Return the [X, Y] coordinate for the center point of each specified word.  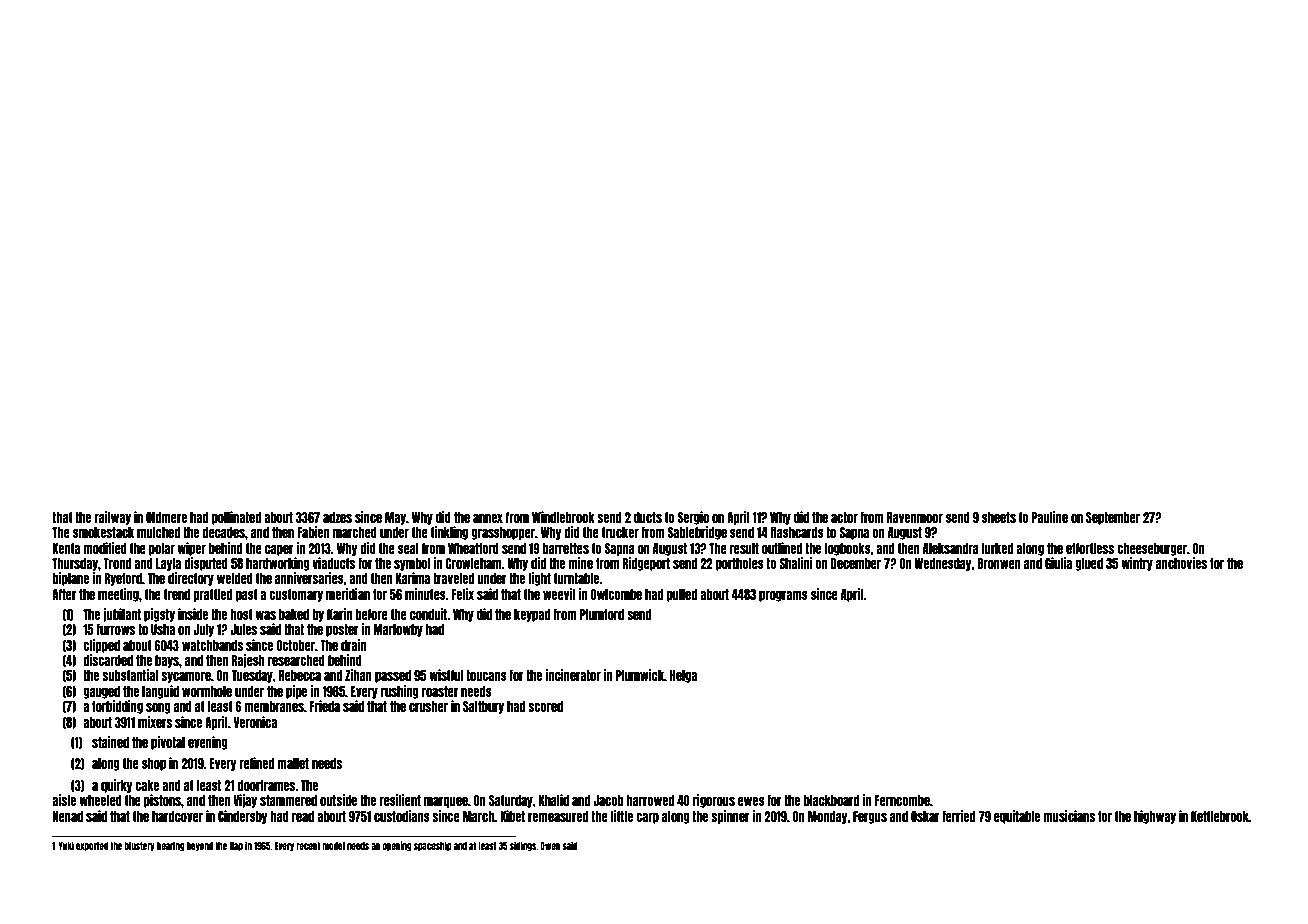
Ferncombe [902, 800]
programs [783, 596]
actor [844, 517]
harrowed [650, 800]
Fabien [313, 532]
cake [147, 785]
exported [92, 846]
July [203, 630]
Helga [683, 676]
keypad [532, 615]
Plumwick [640, 675]
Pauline [1050, 517]
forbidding [117, 707]
